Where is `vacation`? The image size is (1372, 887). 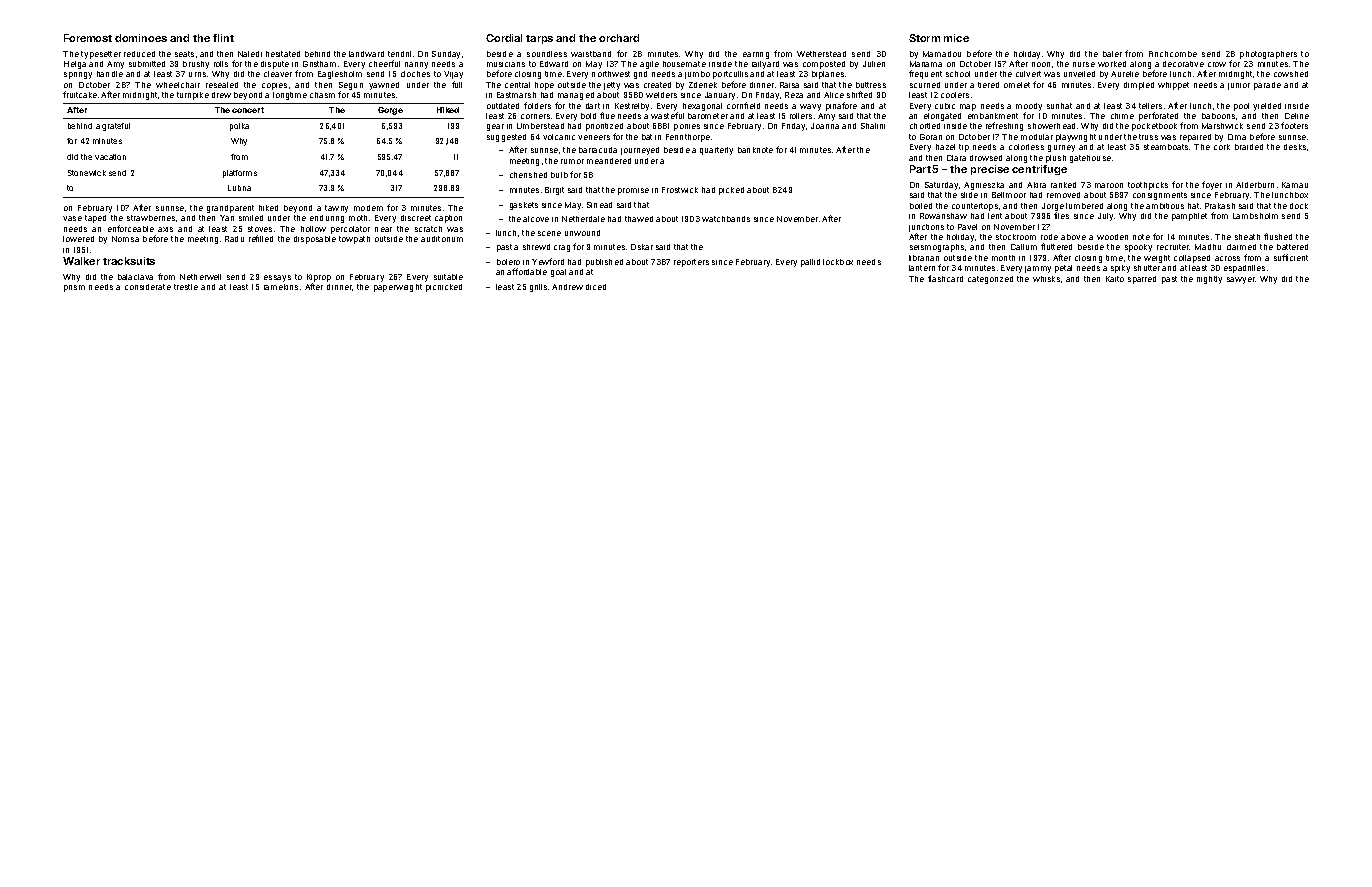 vacation is located at coordinates (110, 157).
